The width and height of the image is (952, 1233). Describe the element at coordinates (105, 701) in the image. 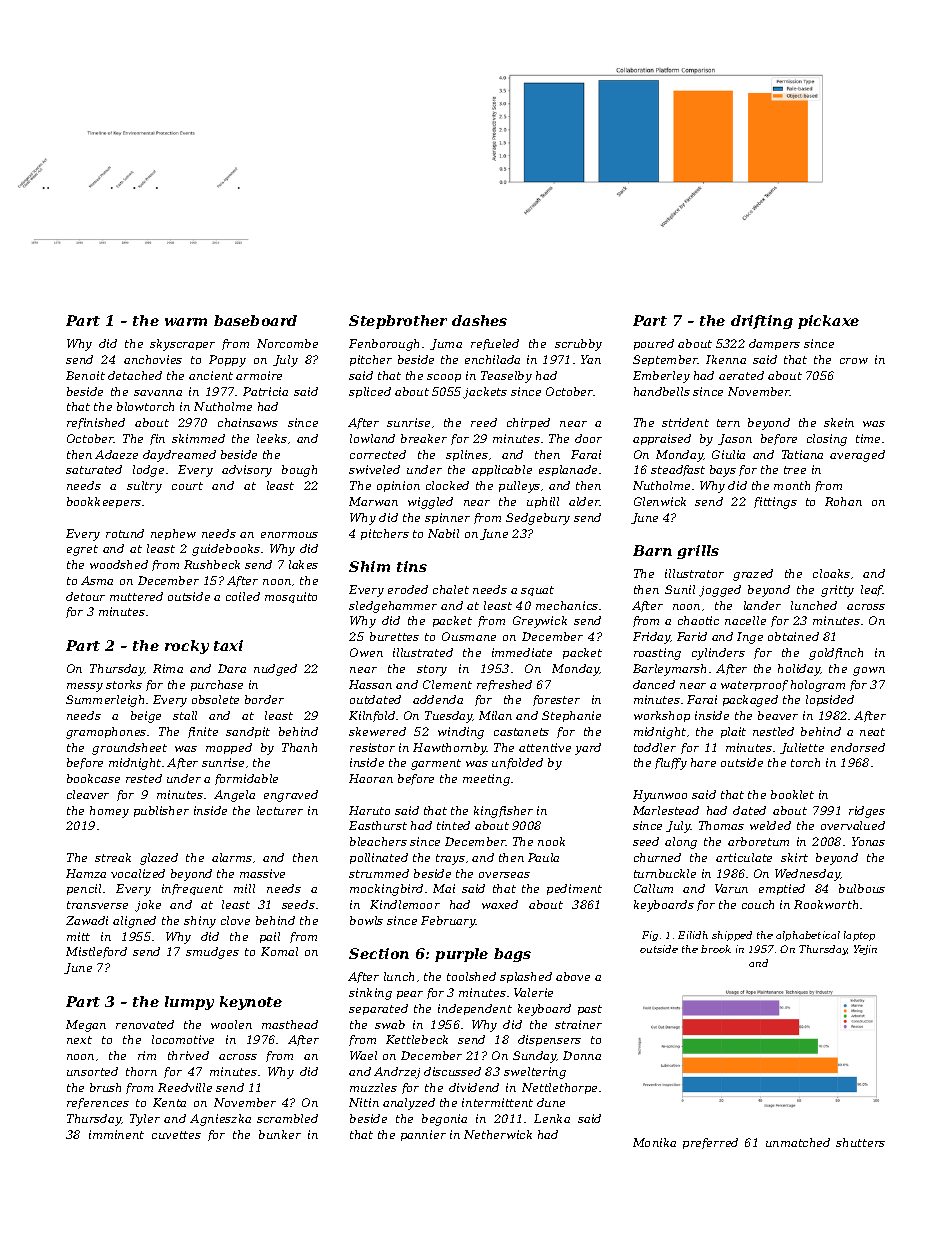

I see `Summerleigh` at that location.
